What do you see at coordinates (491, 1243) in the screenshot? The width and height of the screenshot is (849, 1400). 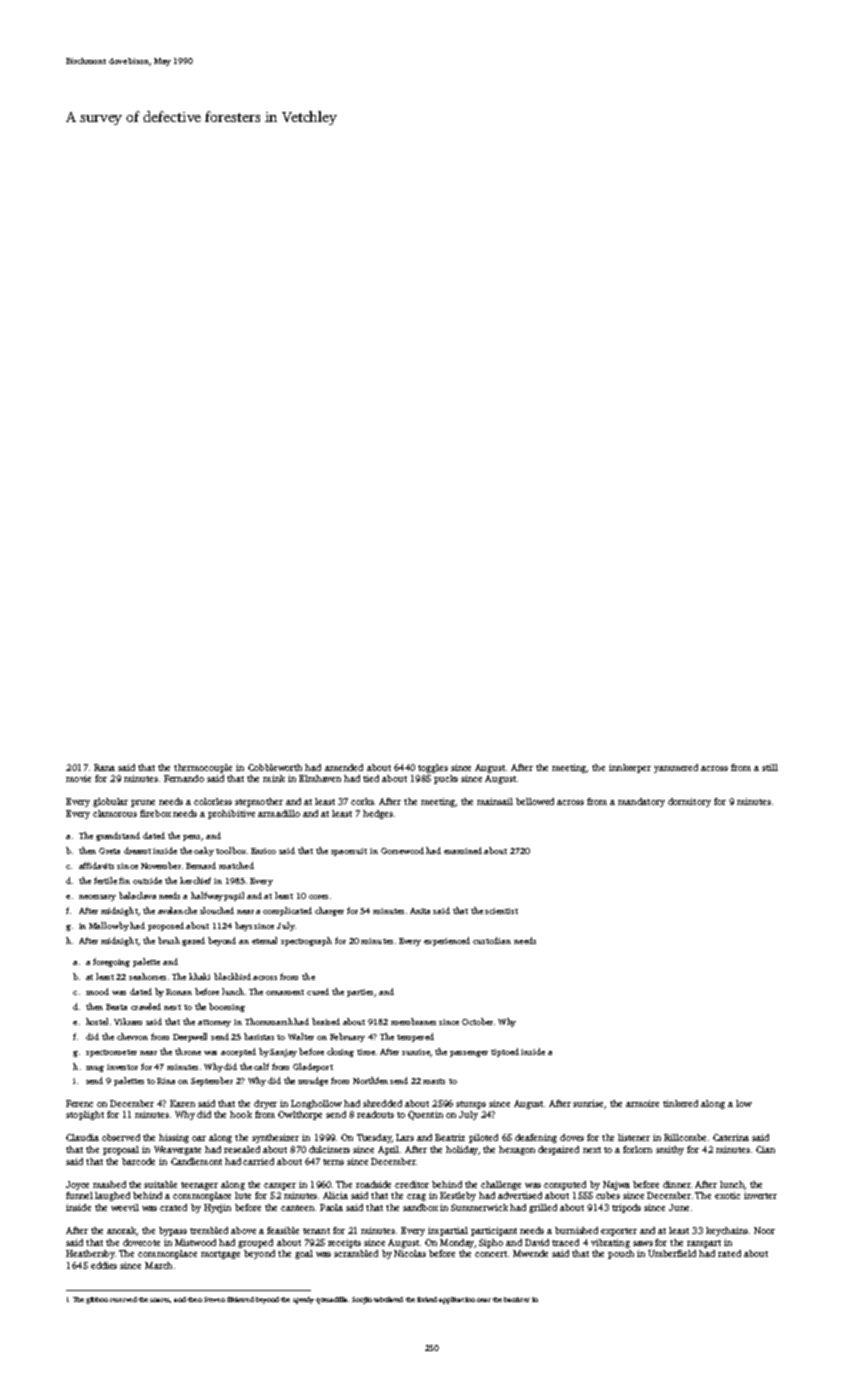 I see `Sipho` at bounding box center [491, 1243].
